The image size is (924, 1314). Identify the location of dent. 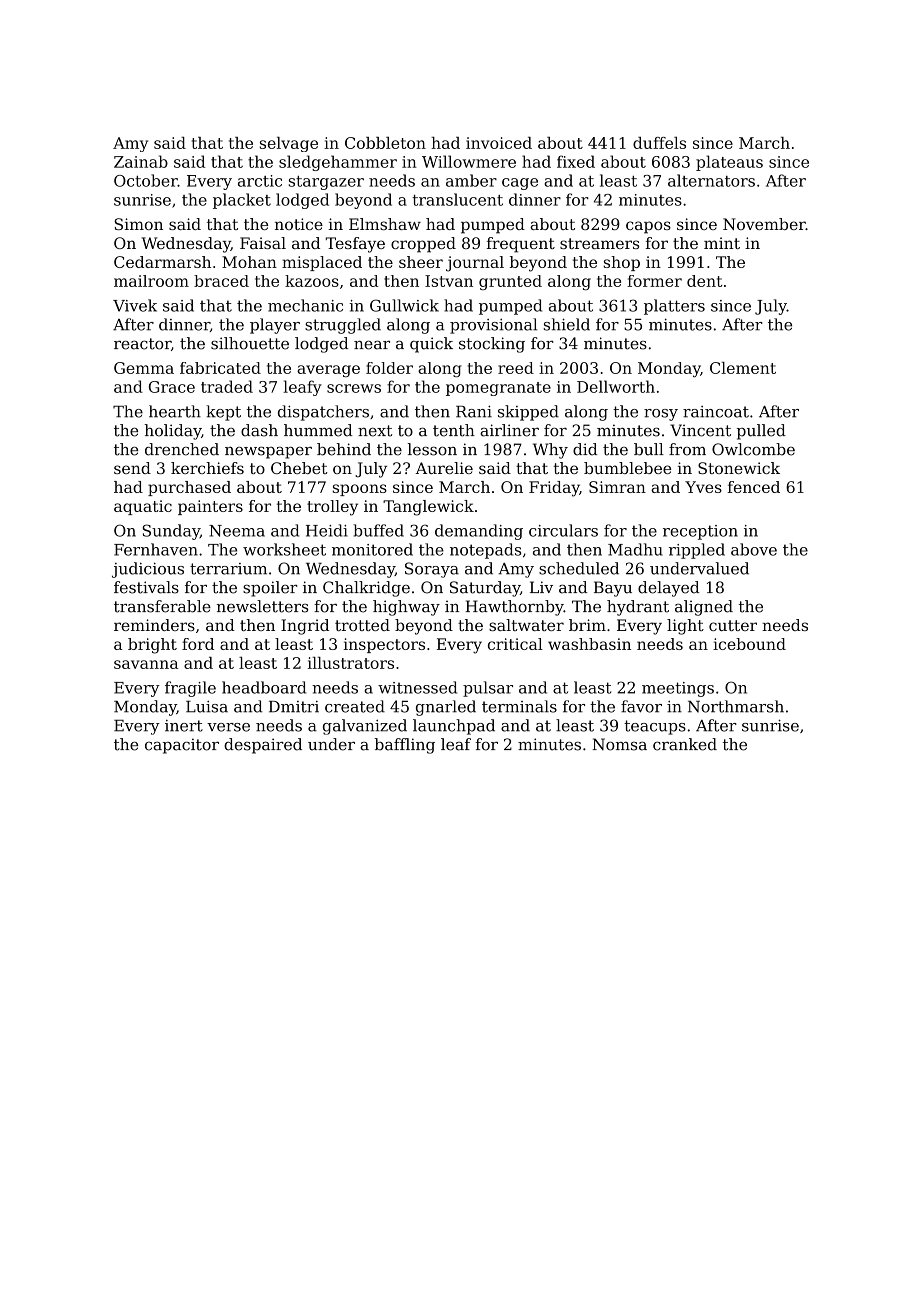
(704, 281).
